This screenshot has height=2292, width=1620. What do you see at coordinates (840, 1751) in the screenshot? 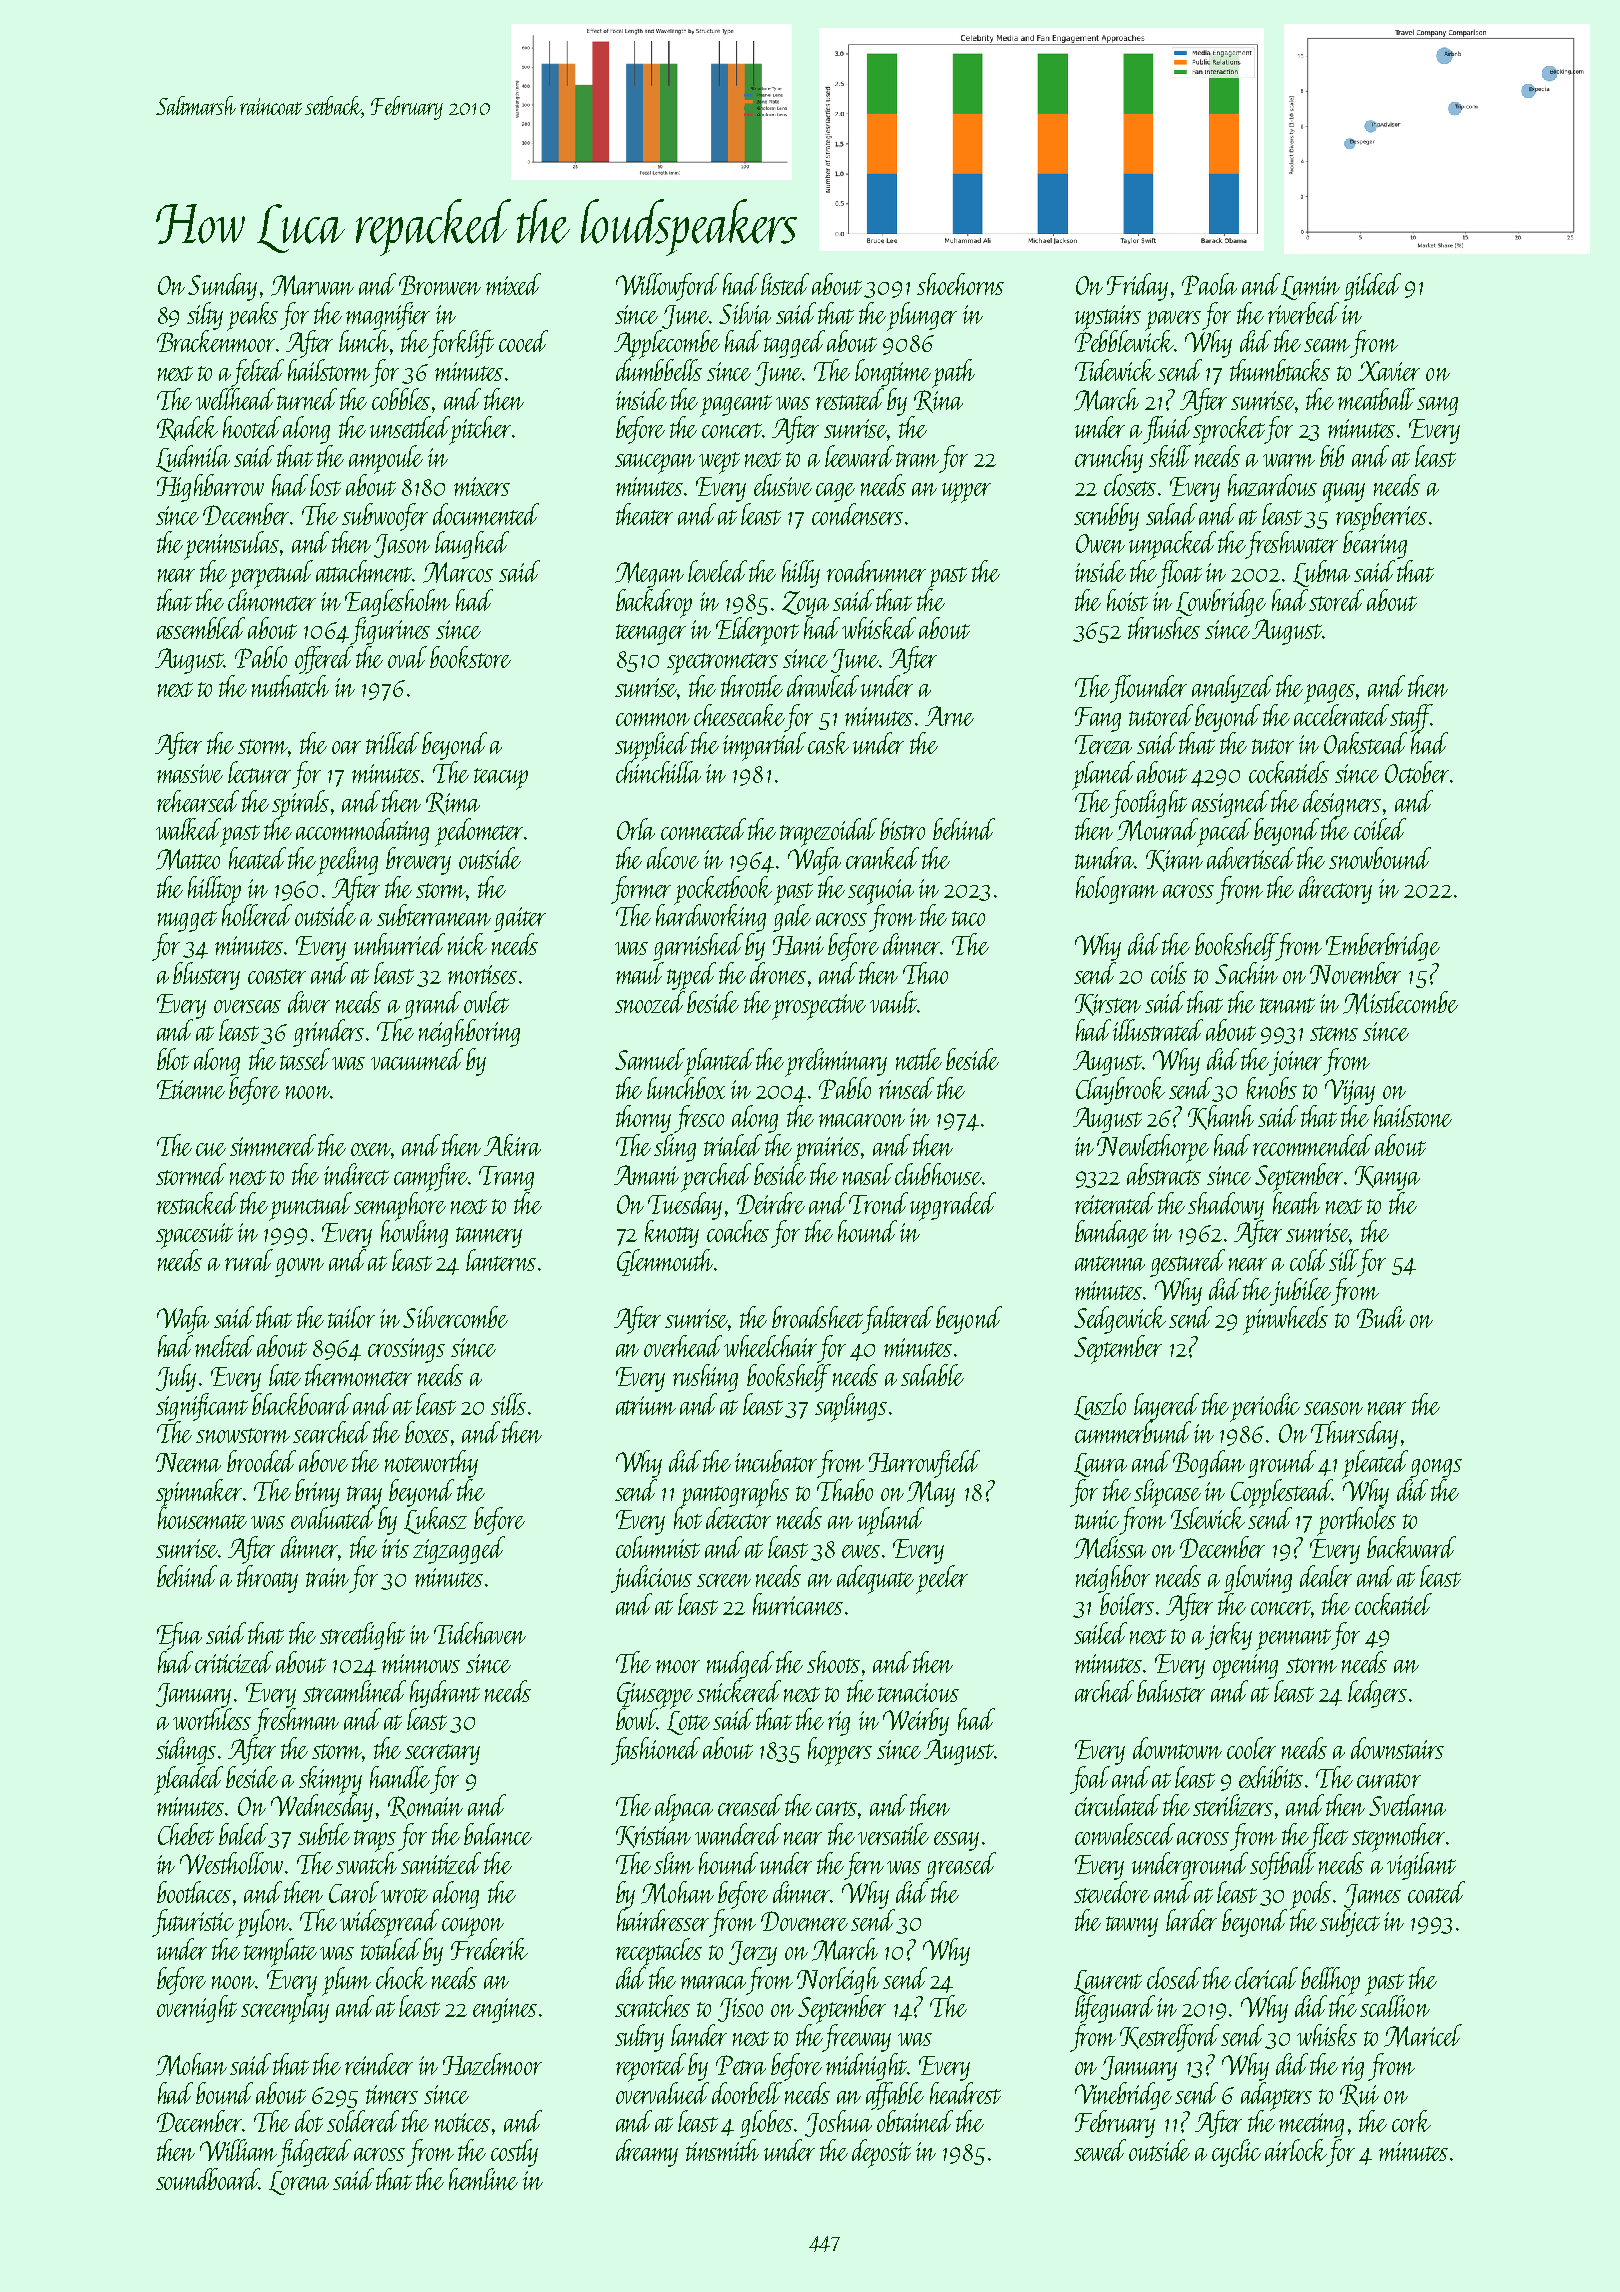
I see `hoppers` at bounding box center [840, 1751].
